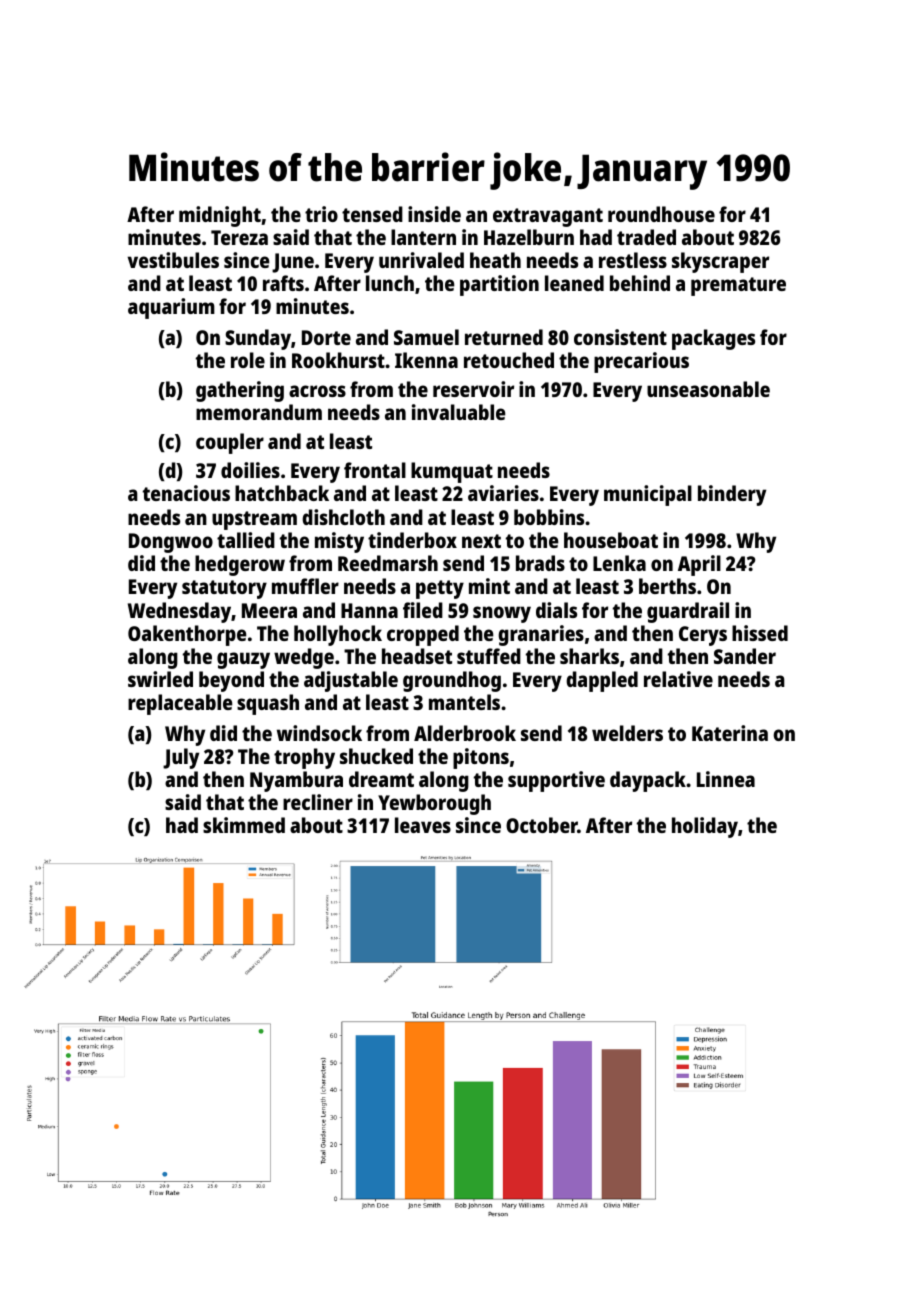  Describe the element at coordinates (244, 825) in the screenshot. I see `skimmed` at that location.
